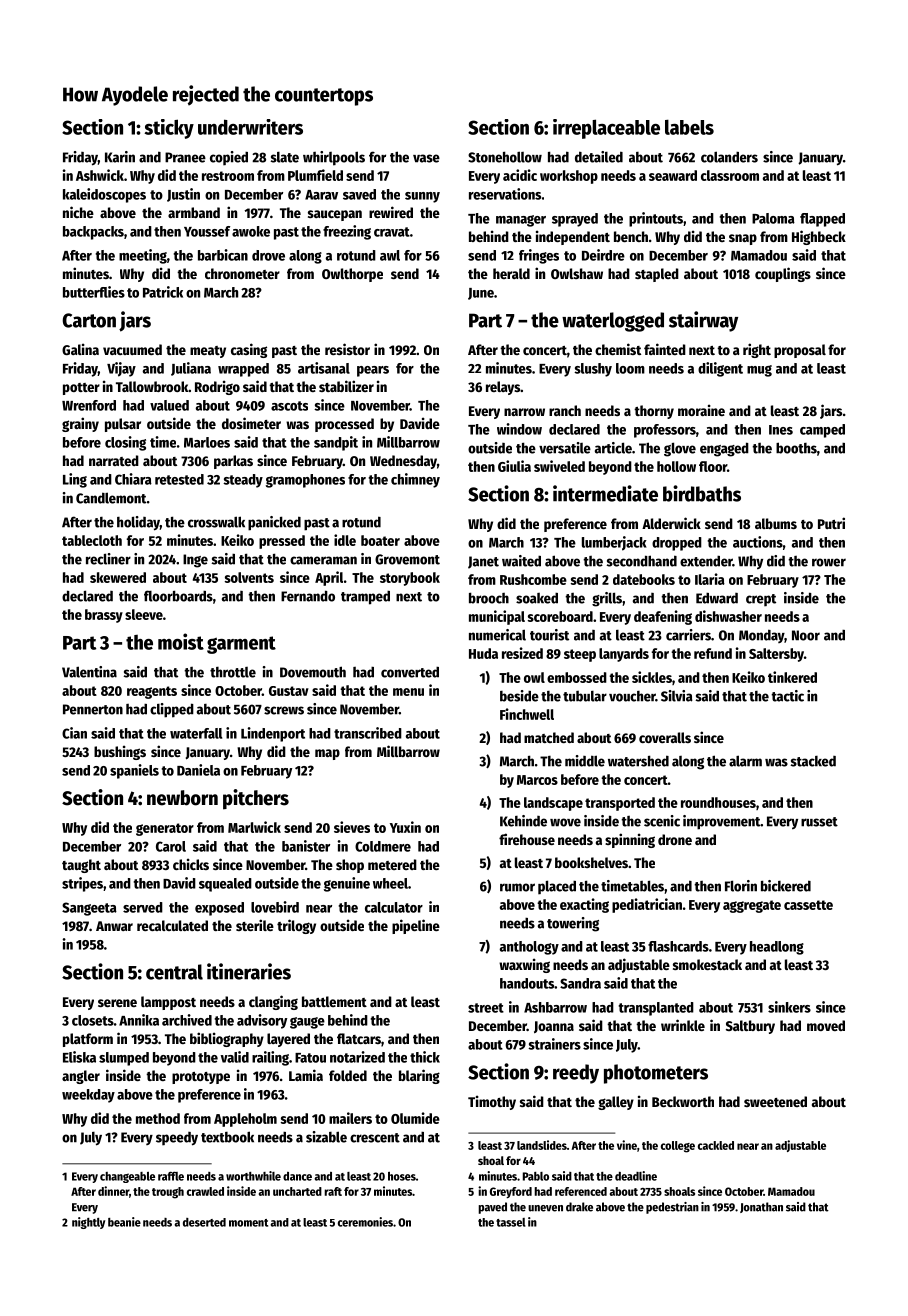  I want to click on irreplaceable, so click(606, 129).
